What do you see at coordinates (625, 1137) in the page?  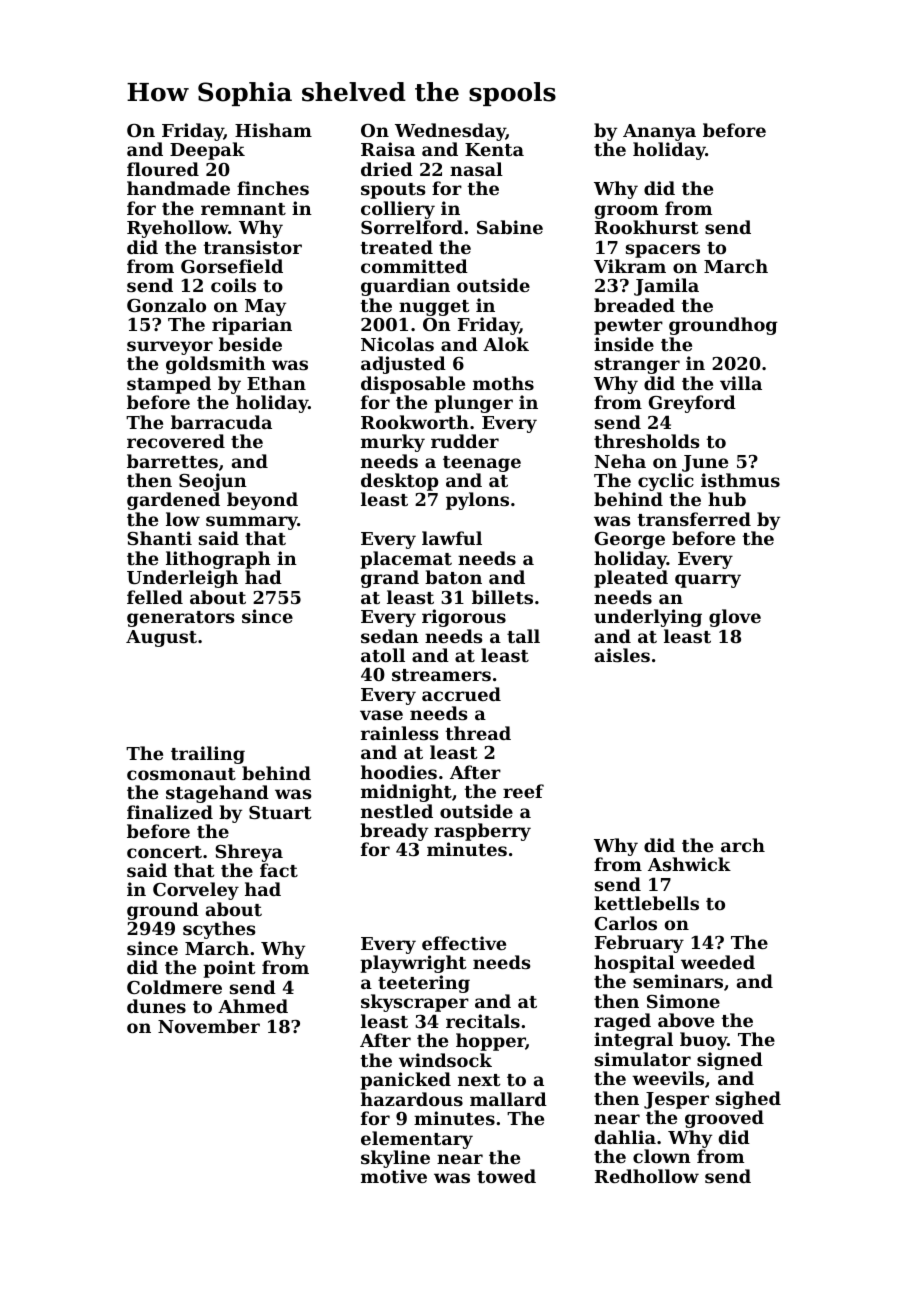 I see `dahlia` at bounding box center [625, 1137].
